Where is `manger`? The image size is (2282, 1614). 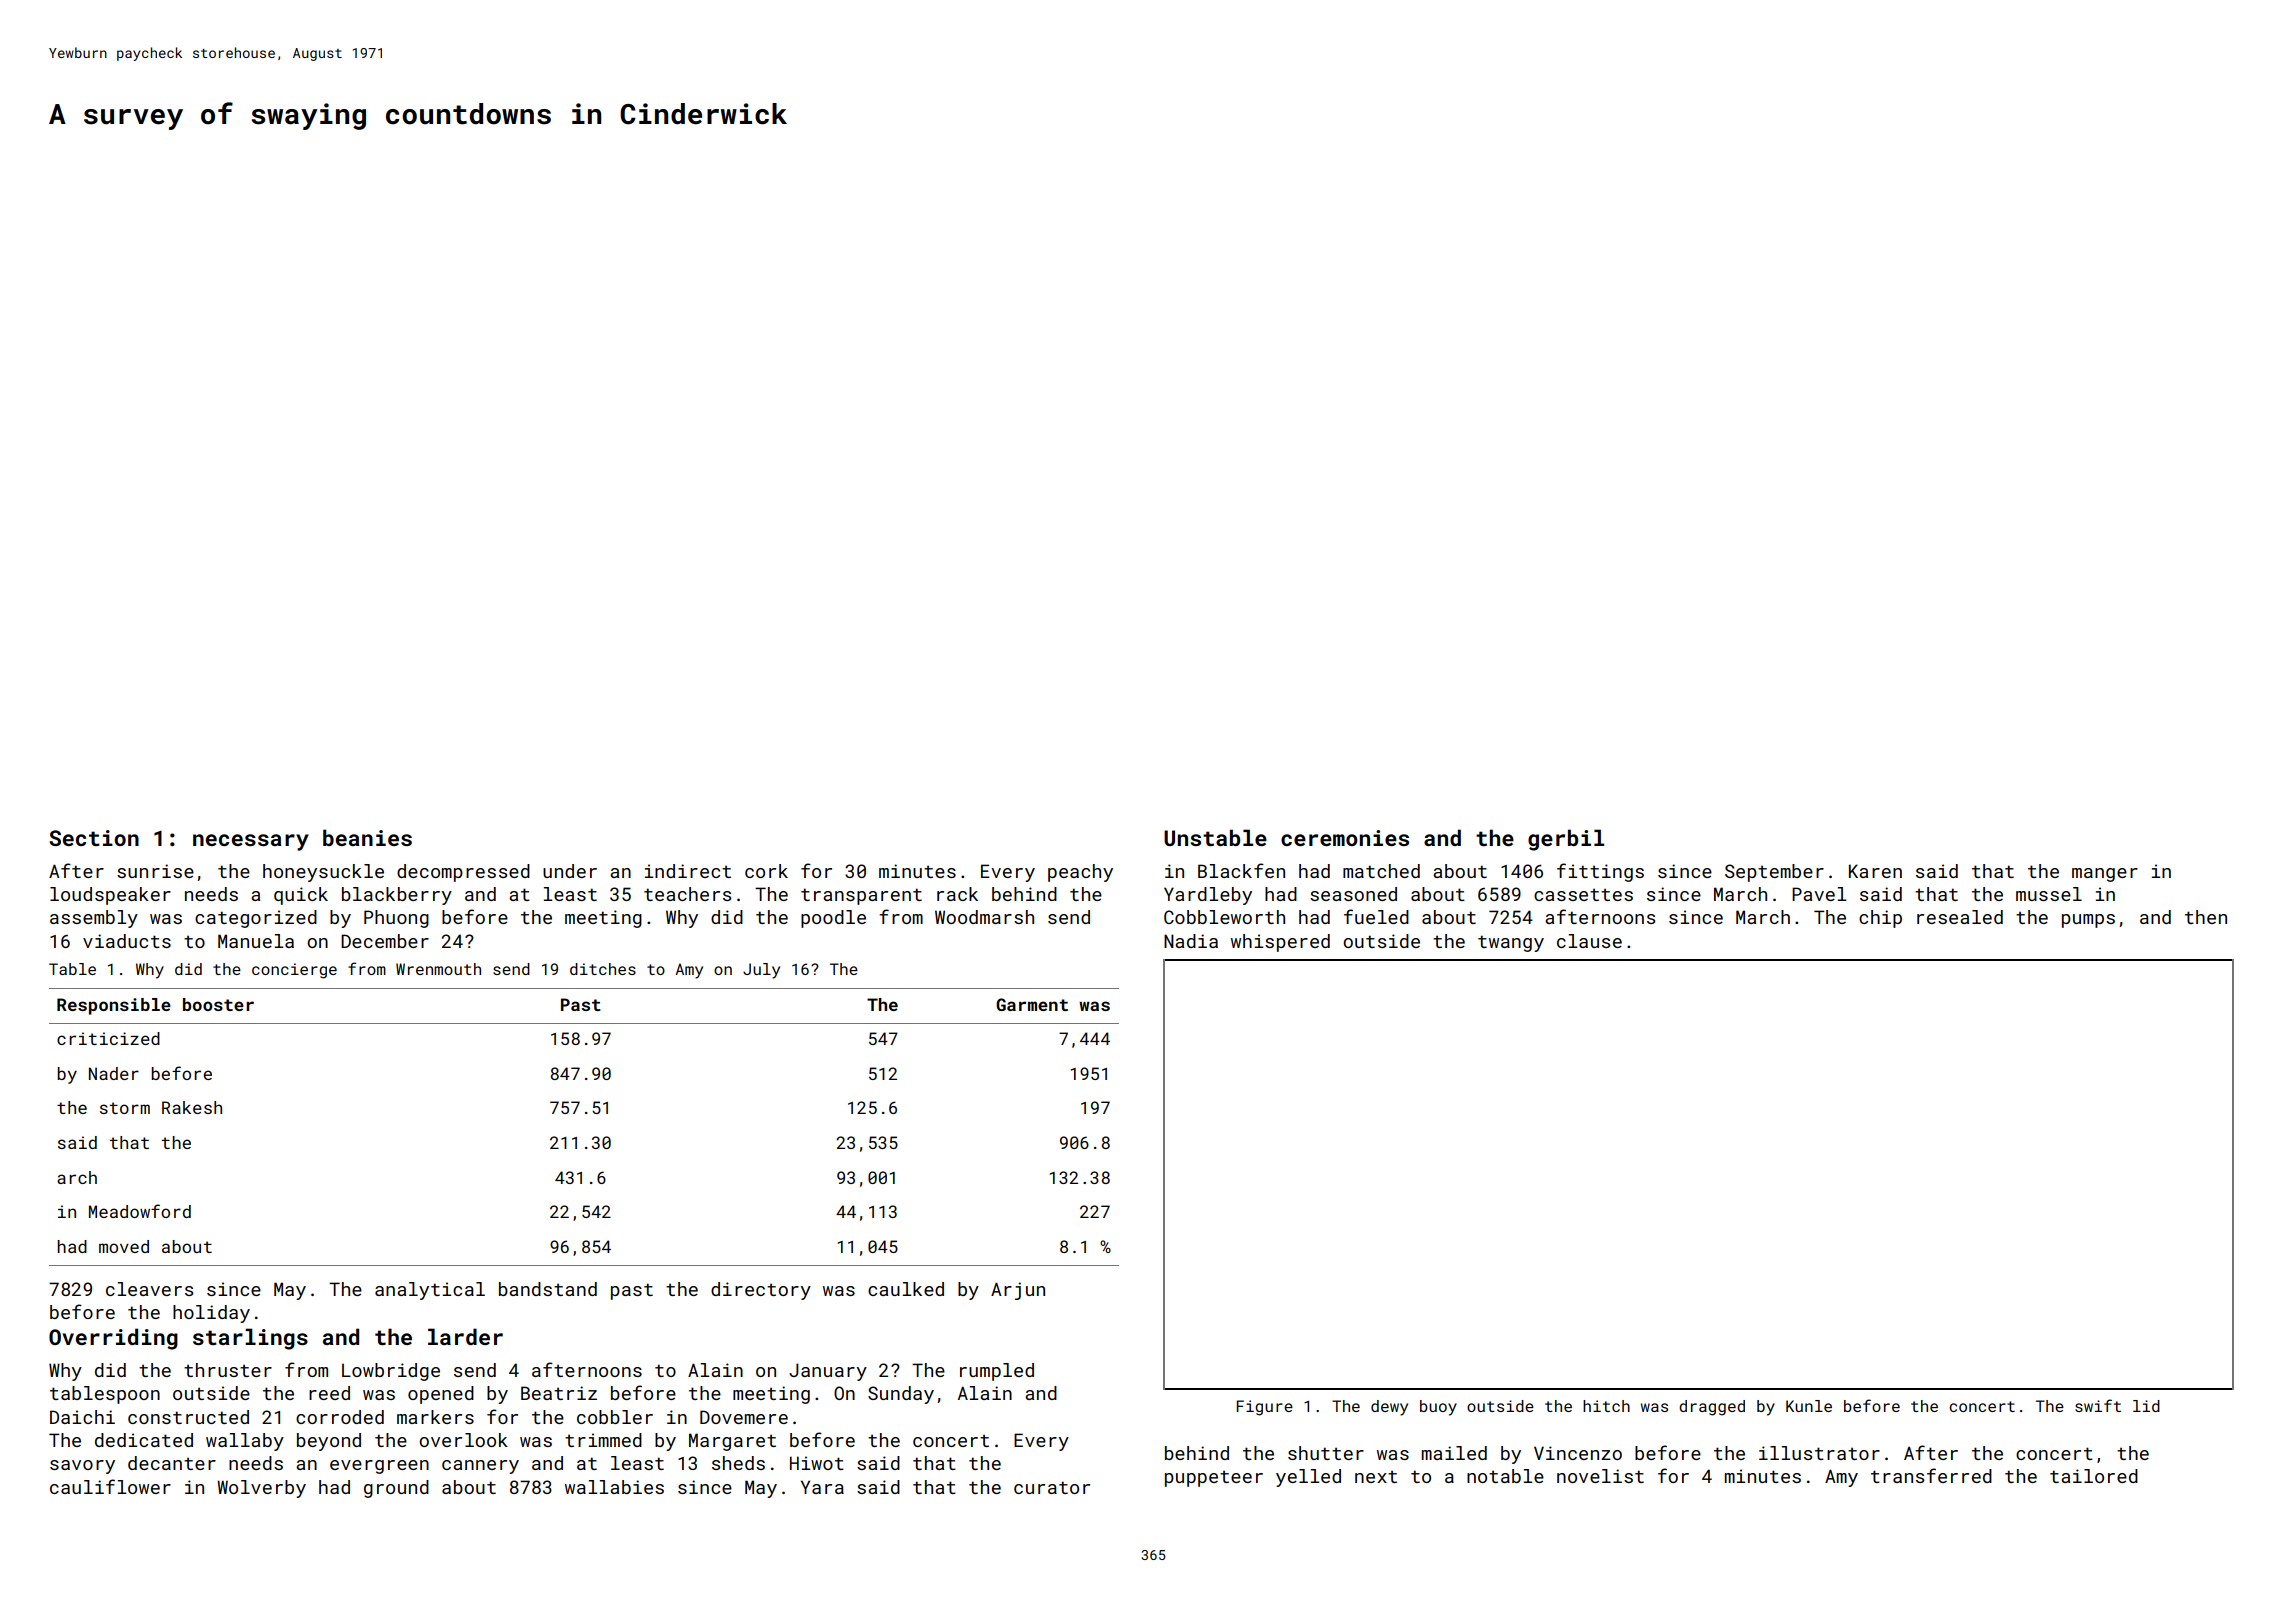
manger is located at coordinates (2105, 875).
